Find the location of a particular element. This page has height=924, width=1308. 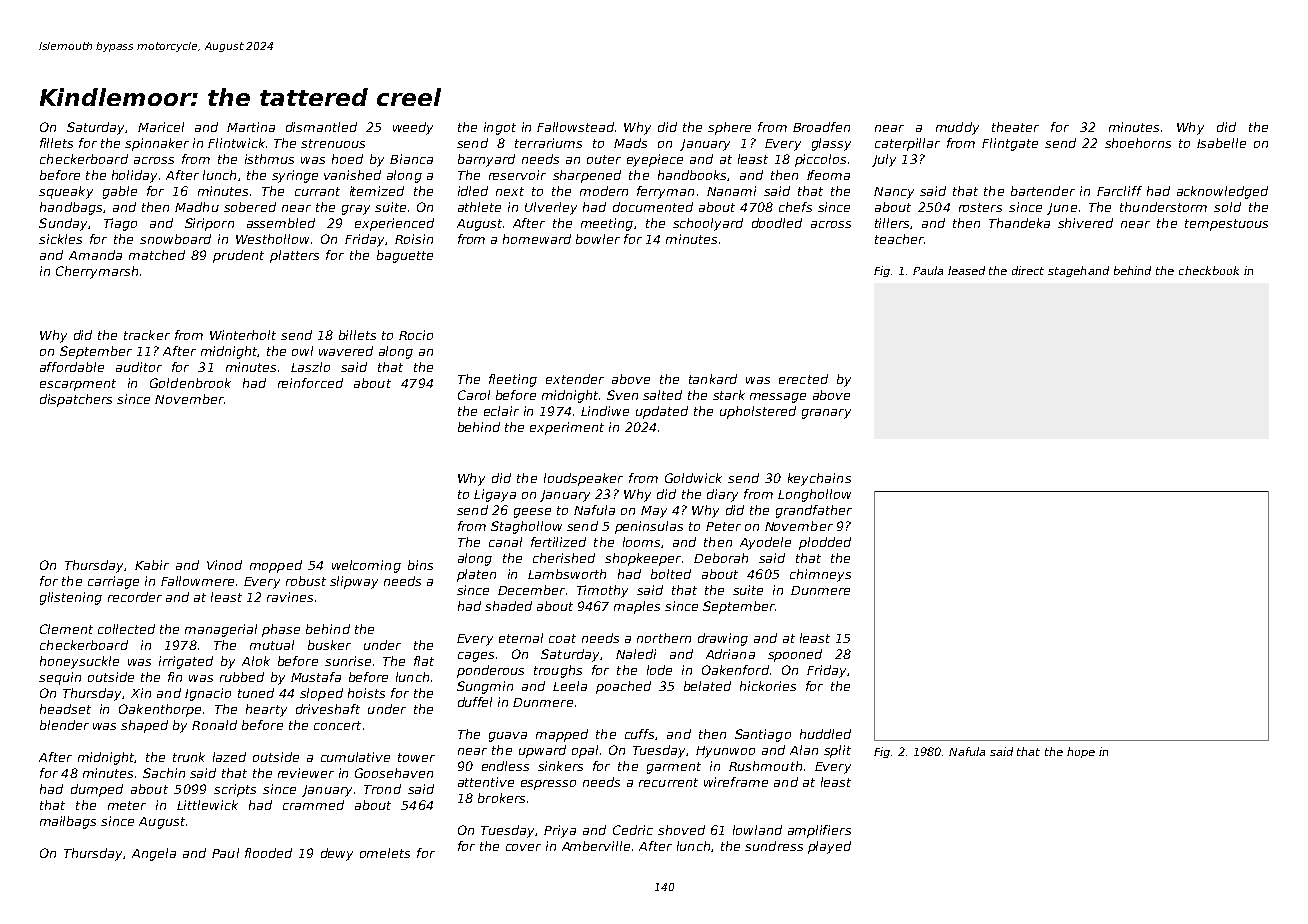

Maricel is located at coordinates (161, 127).
